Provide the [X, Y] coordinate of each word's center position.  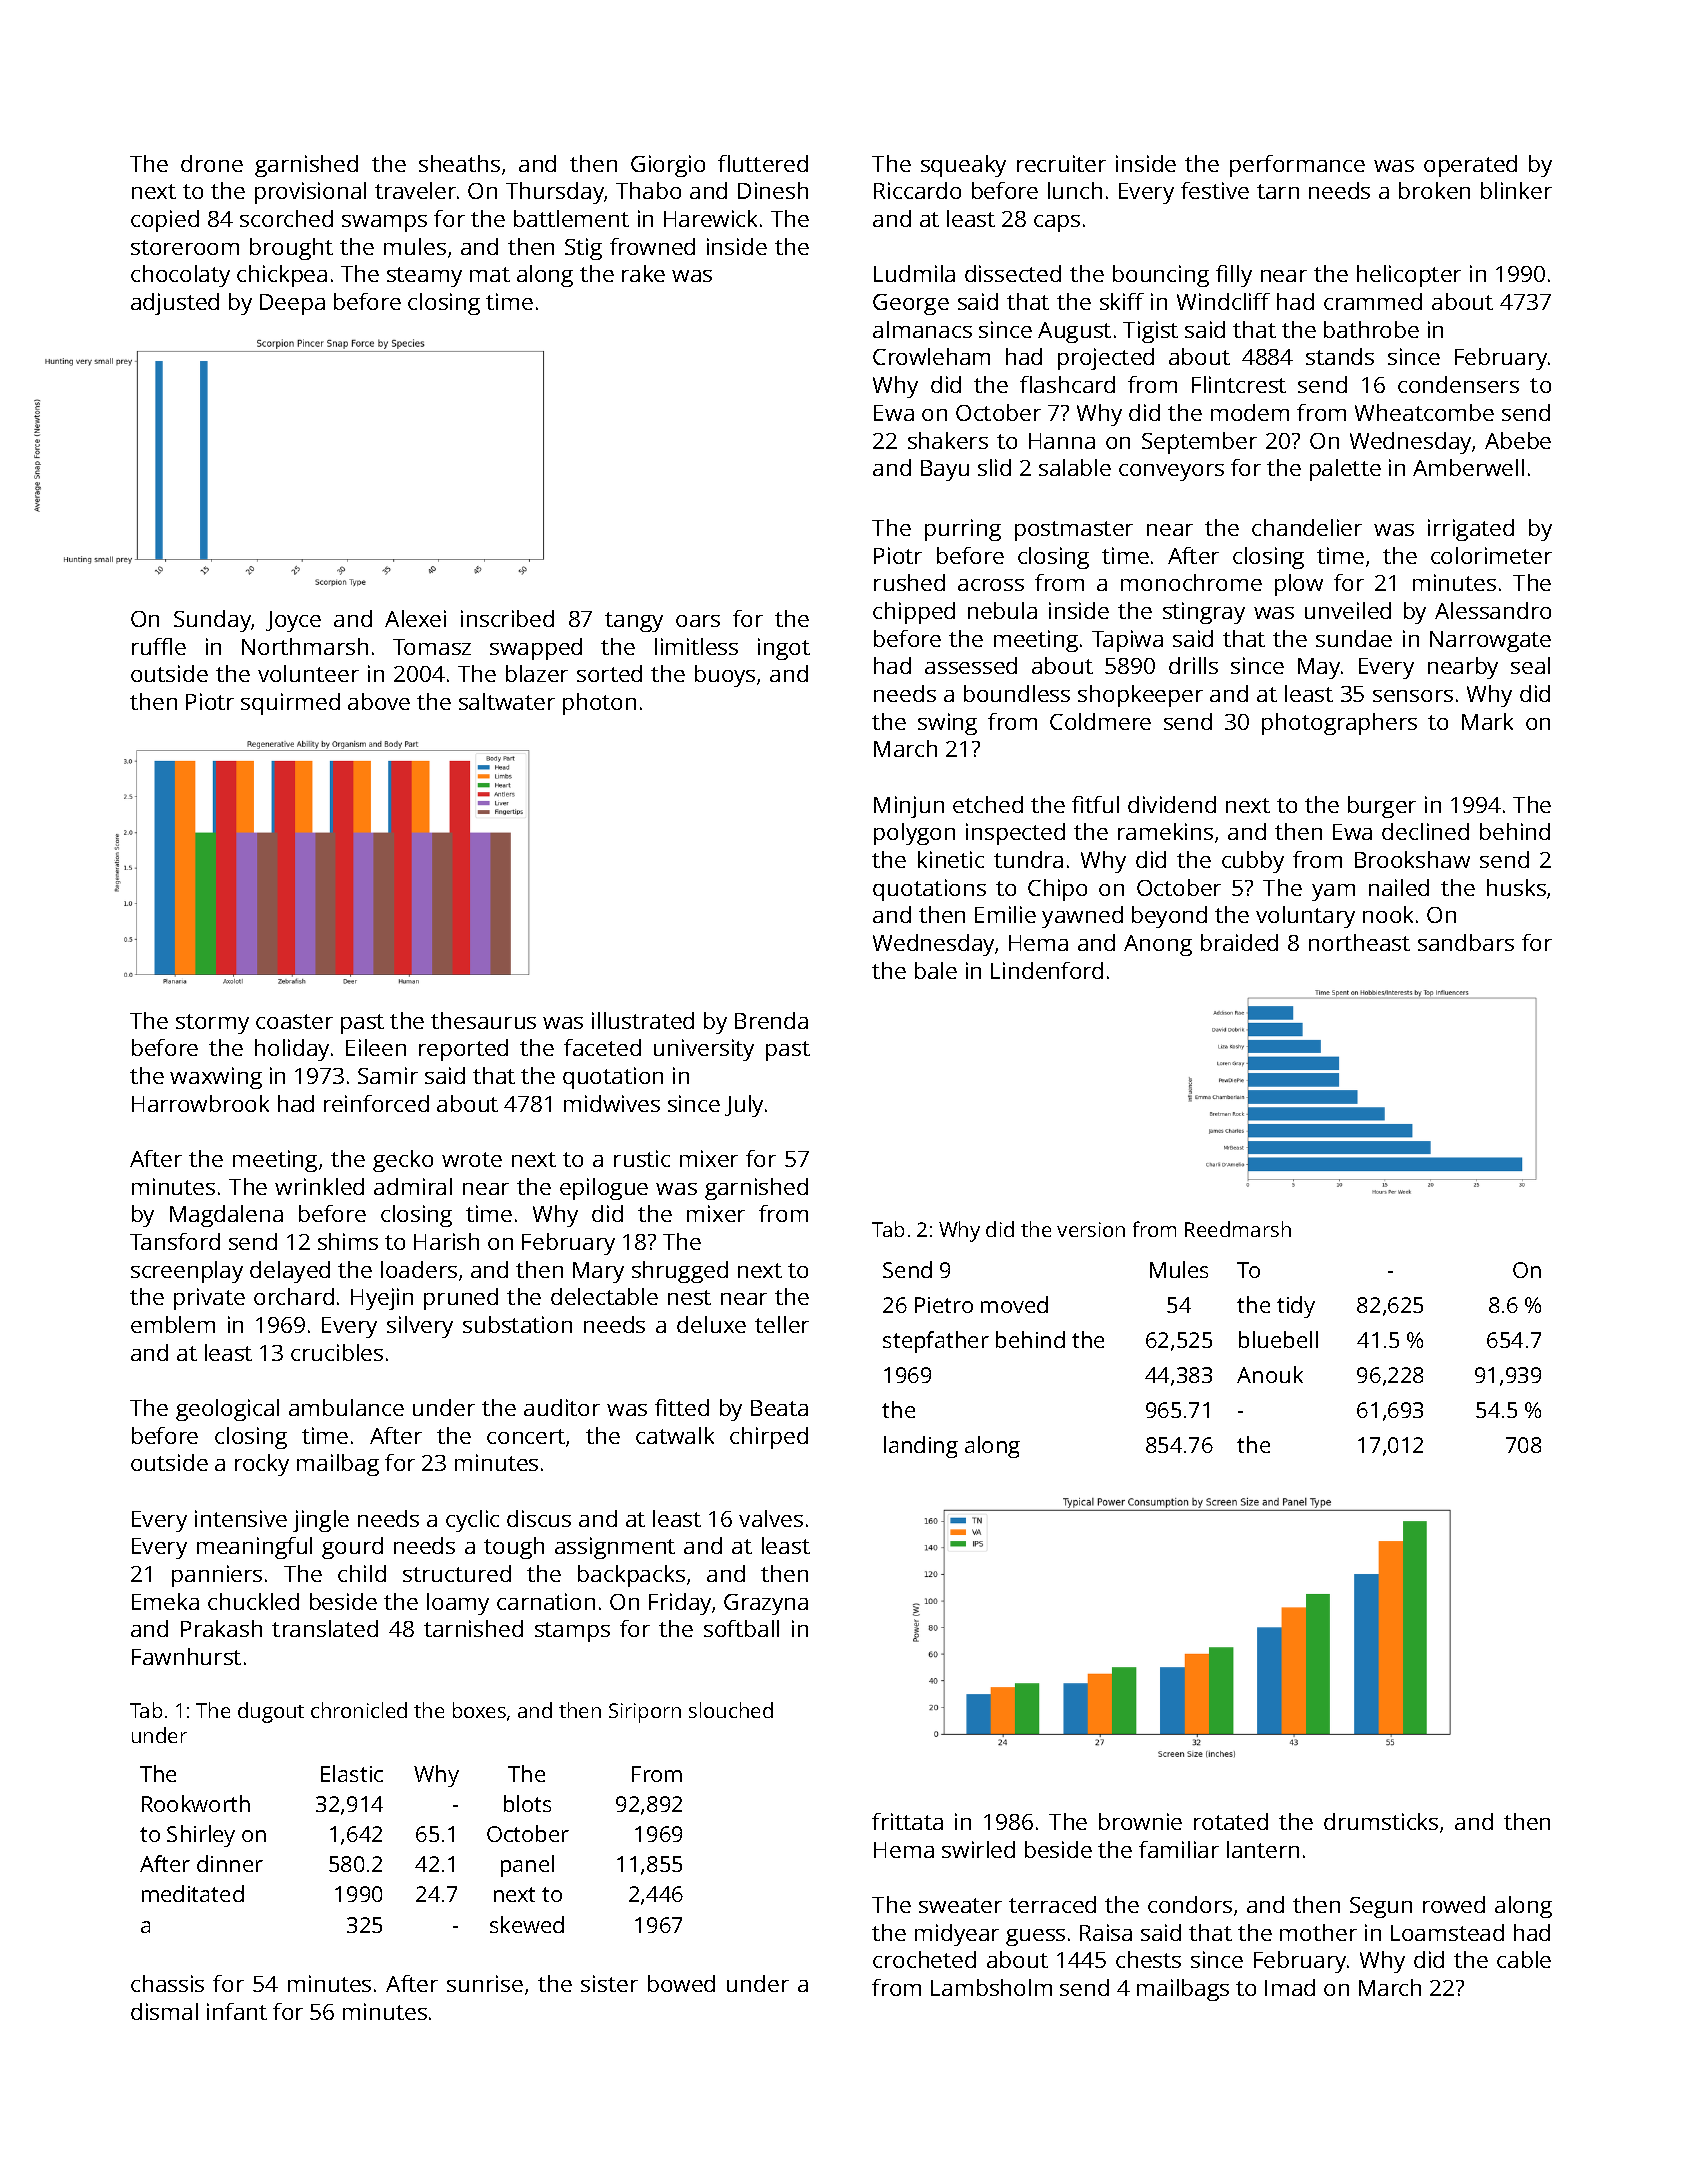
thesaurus [483, 1020]
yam [1333, 892]
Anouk [1270, 1374]
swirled [978, 1849]
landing [921, 1447]
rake [643, 273]
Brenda [771, 1020]
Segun [1381, 1907]
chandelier [1307, 527]
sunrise [485, 1983]
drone [212, 163]
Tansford [175, 1241]
